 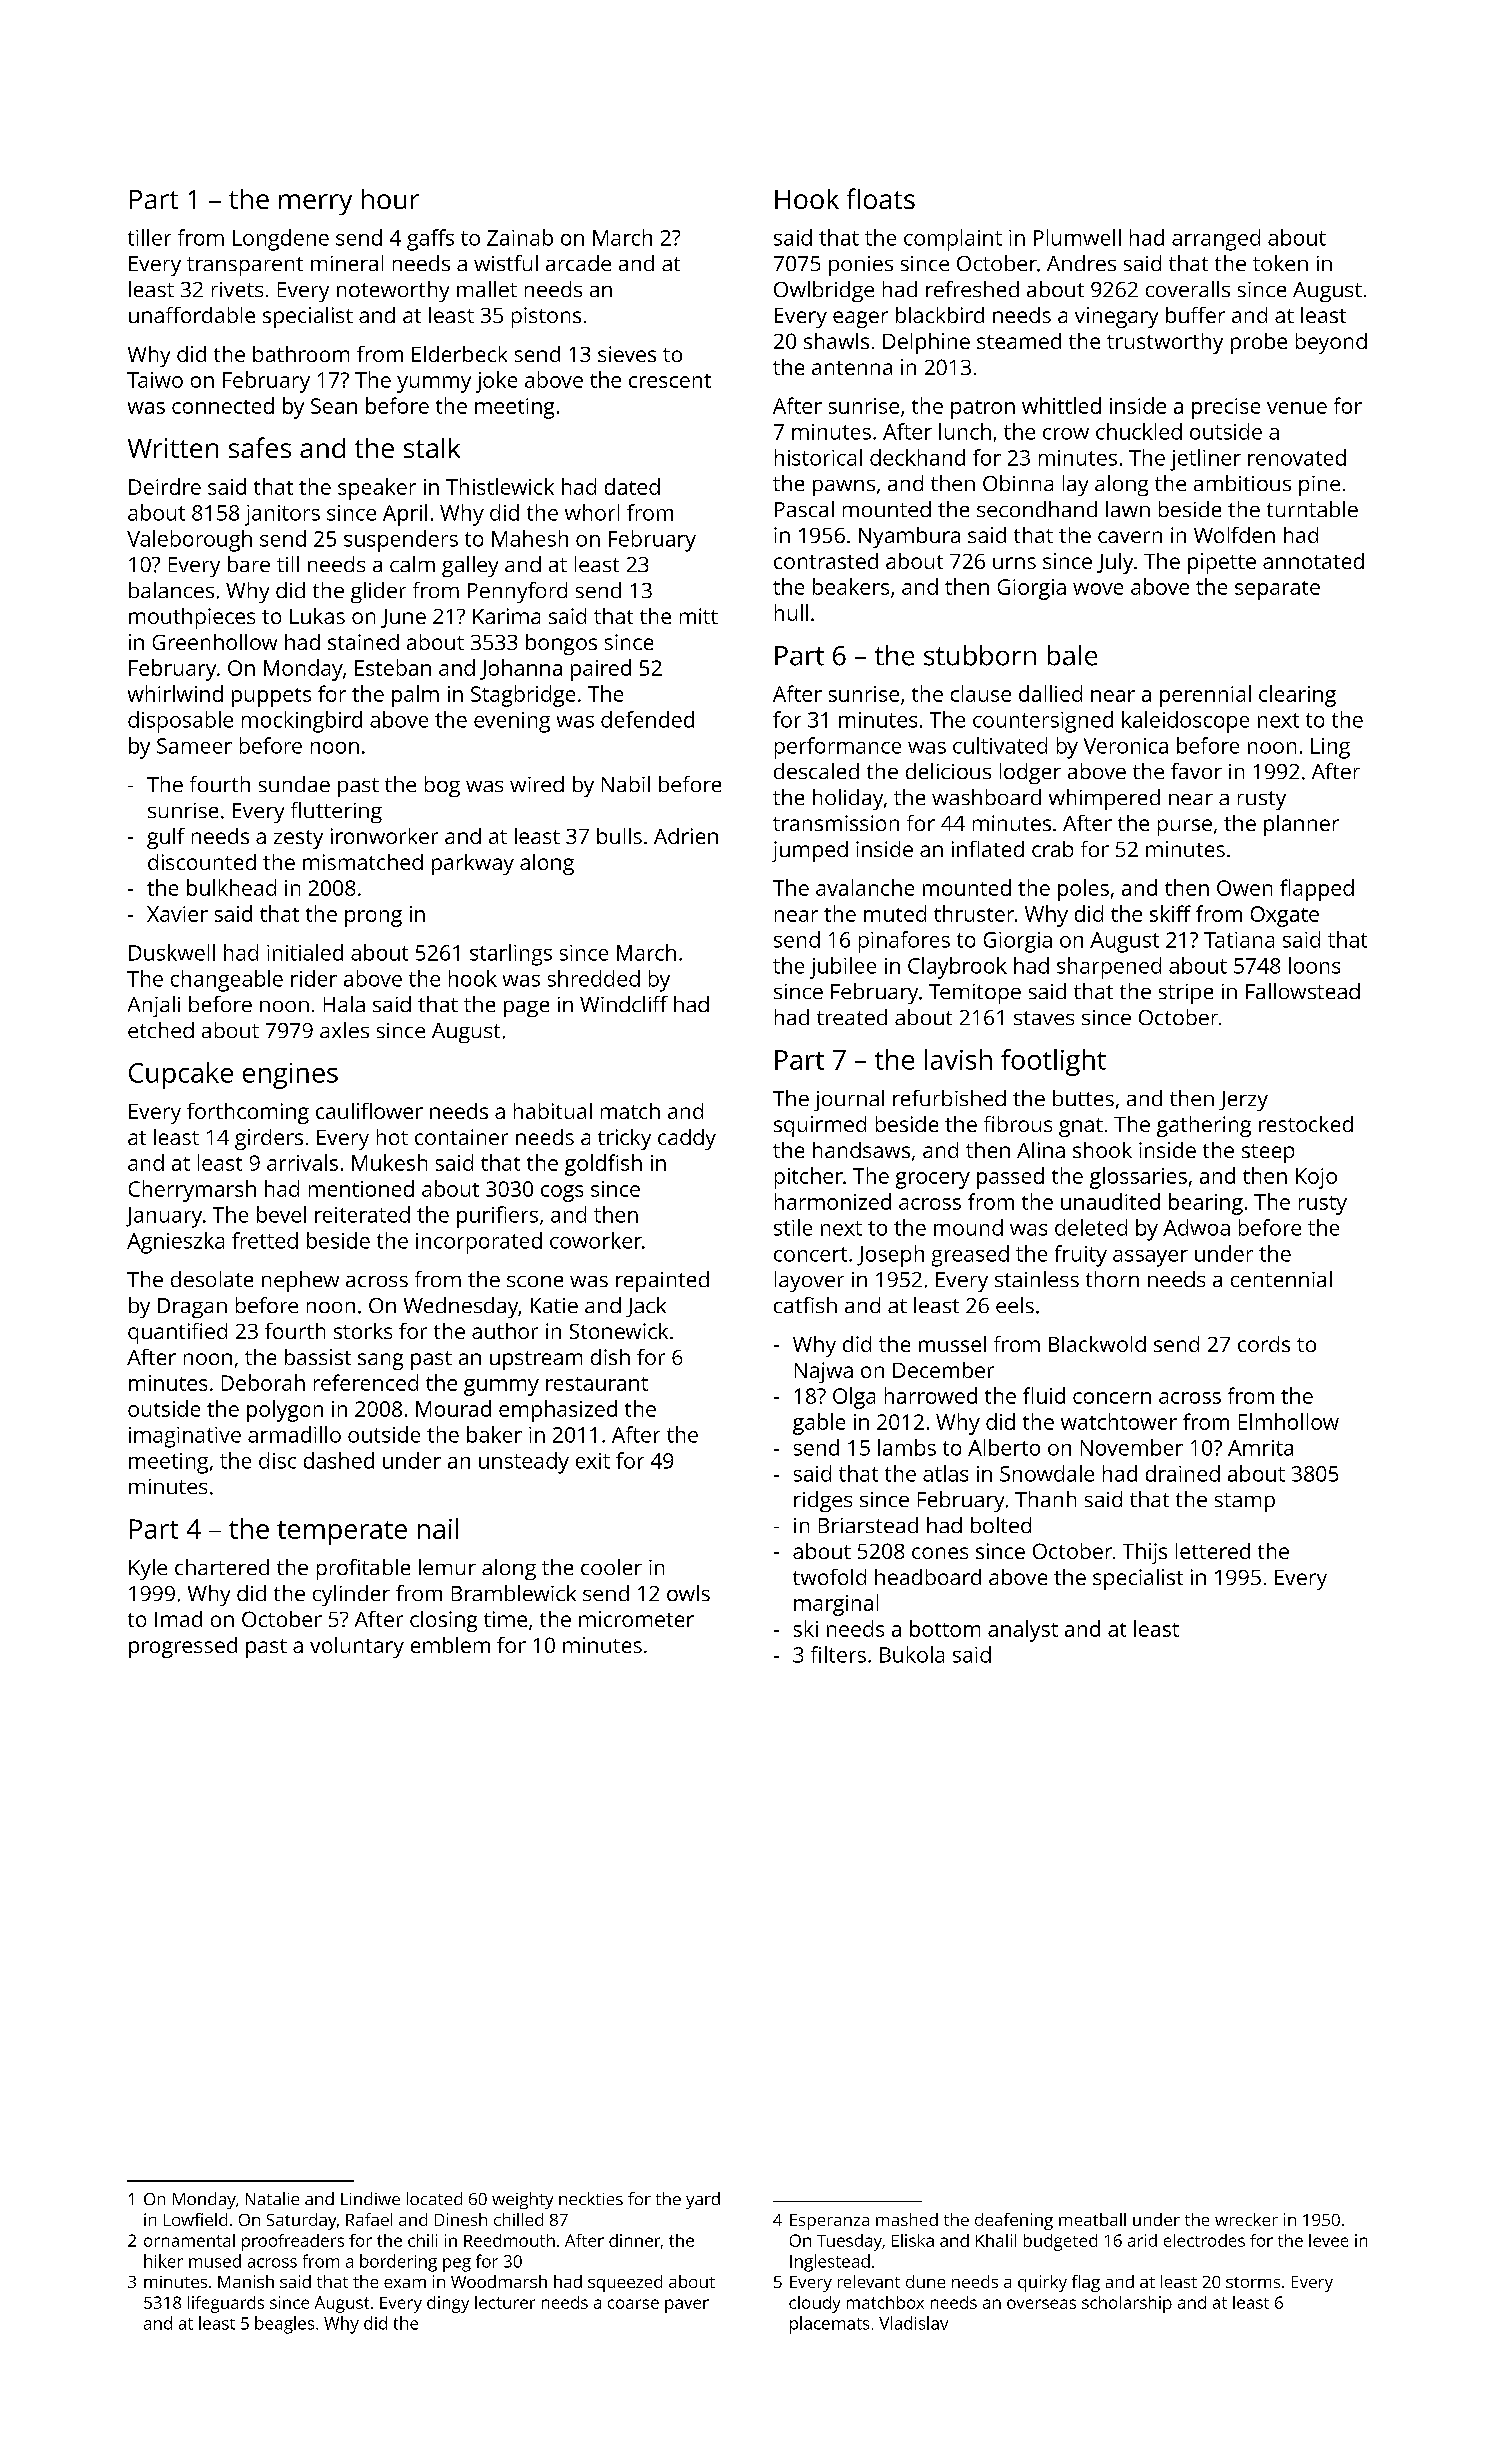 What do you see at coordinates (703, 2200) in the document?
I see `yard` at bounding box center [703, 2200].
